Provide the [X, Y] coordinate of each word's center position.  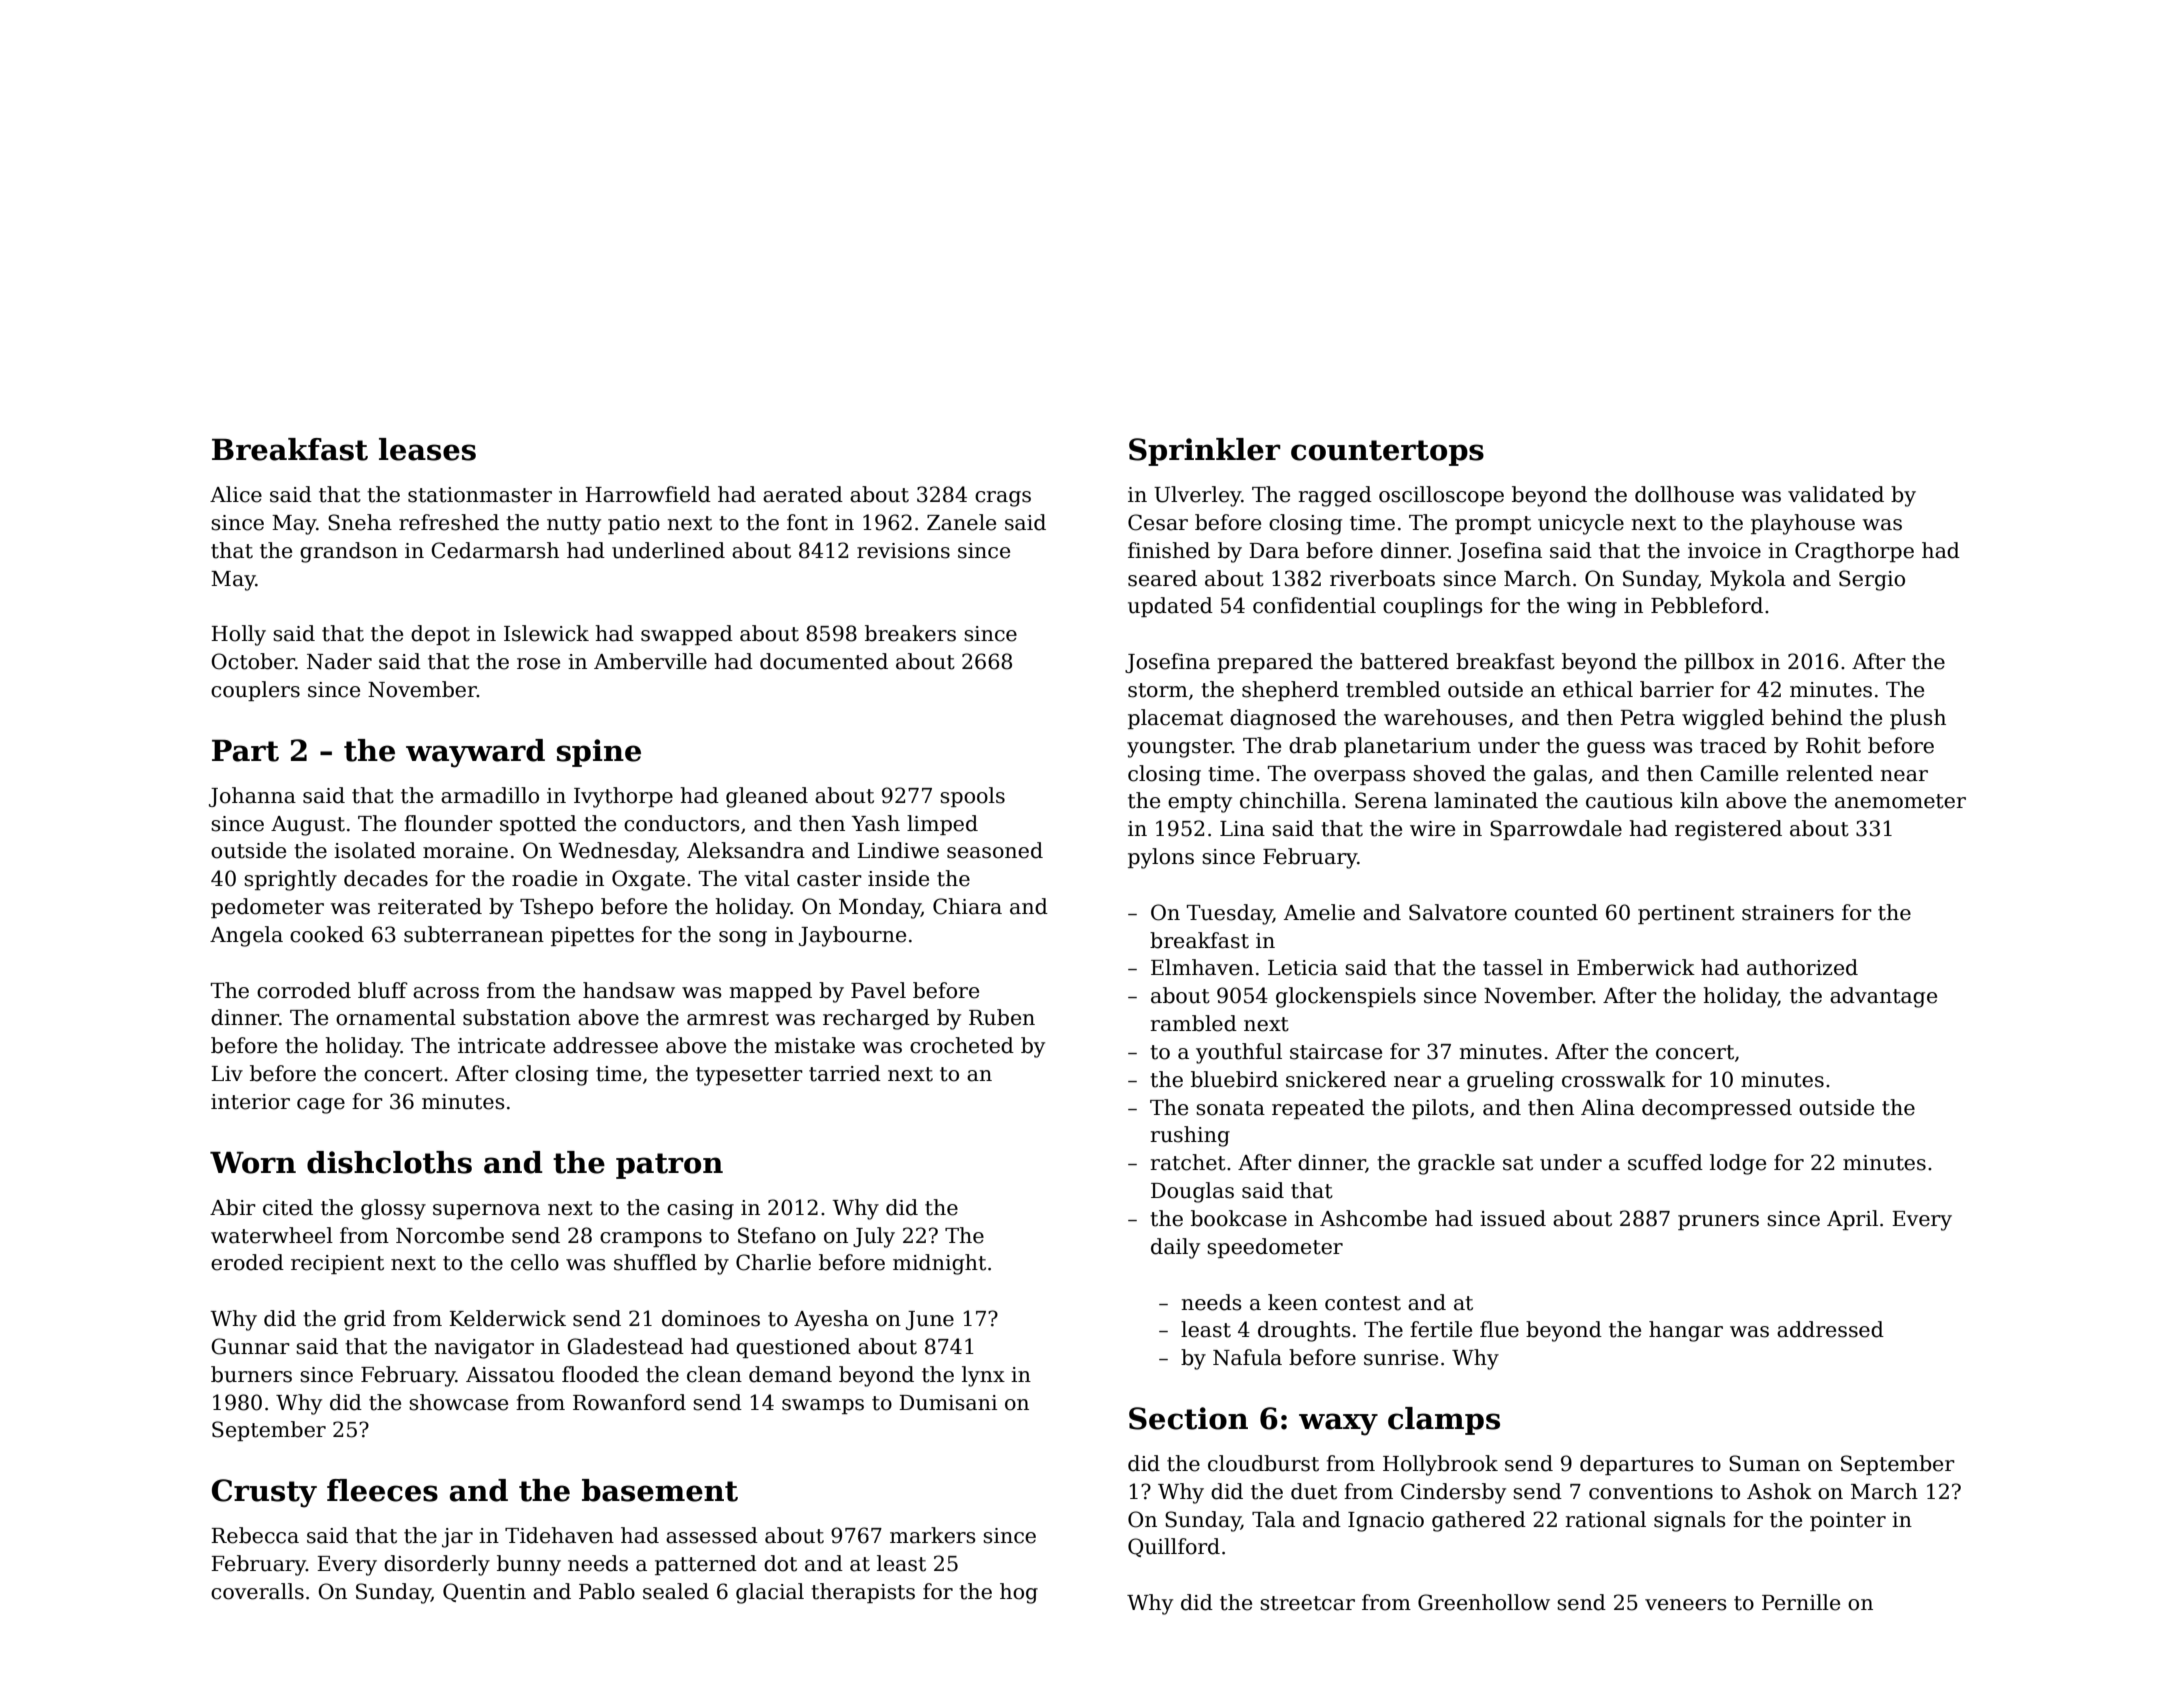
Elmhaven [1202, 967]
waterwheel [272, 1235]
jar [457, 1538]
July [874, 1237]
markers [932, 1535]
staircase [1336, 1052]
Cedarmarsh [495, 550]
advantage [1883, 997]
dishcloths [389, 1162]
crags [1003, 499]
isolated [375, 850]
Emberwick [1636, 967]
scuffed [1665, 1162]
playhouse [1803, 524]
